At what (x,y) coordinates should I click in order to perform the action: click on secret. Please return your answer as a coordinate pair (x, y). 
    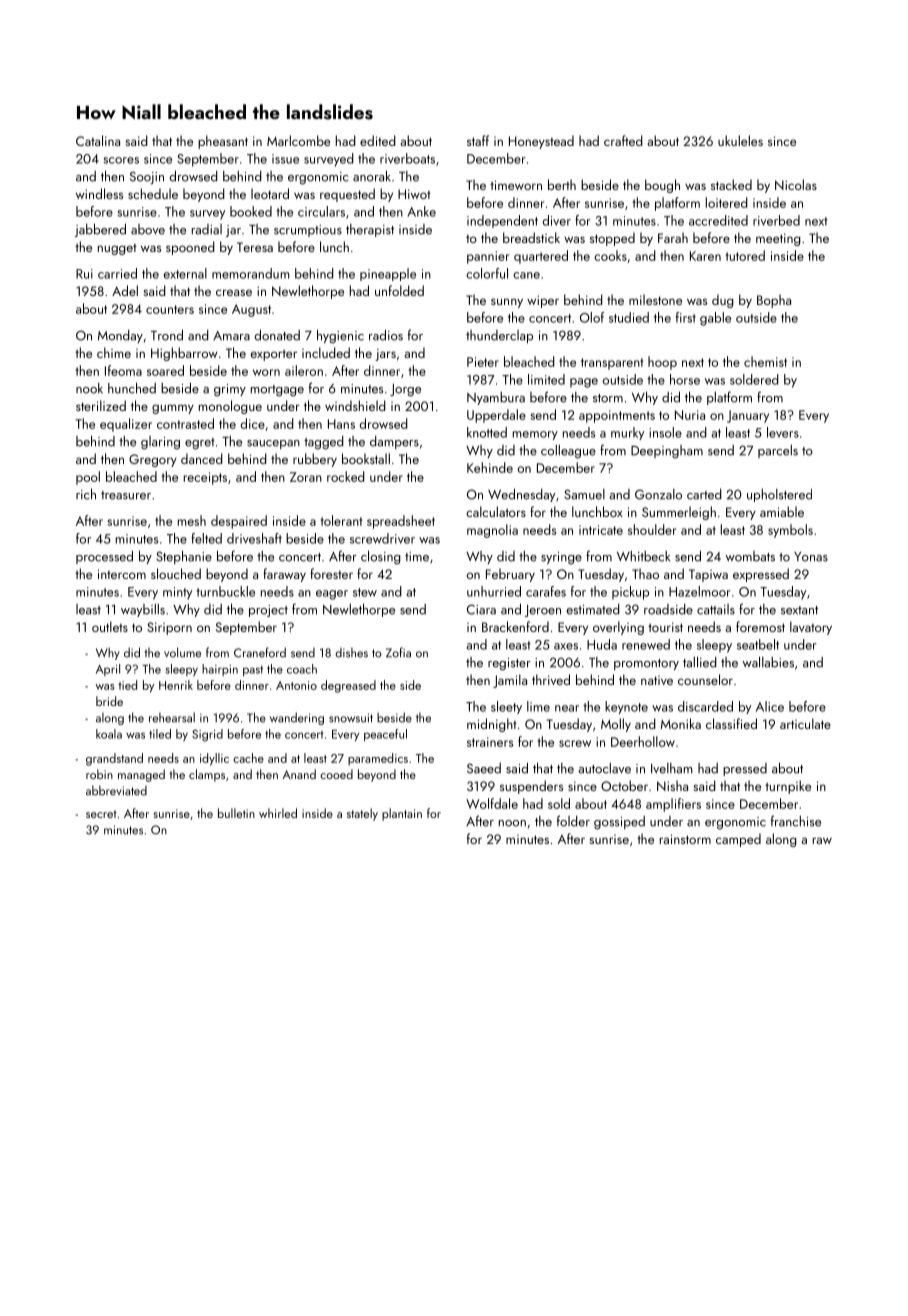
    Looking at the image, I should click on (101, 814).
